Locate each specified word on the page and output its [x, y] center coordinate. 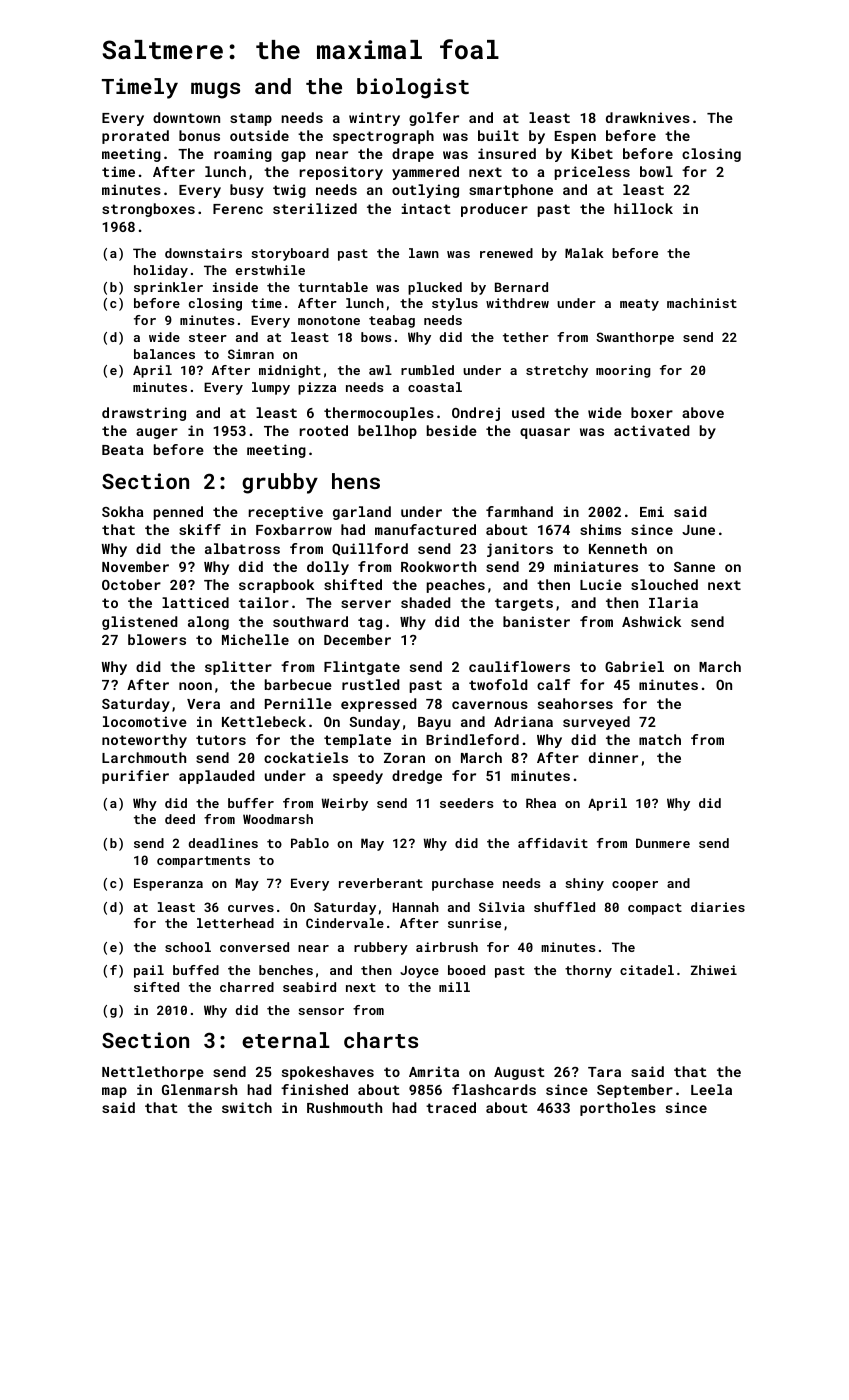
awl [380, 370]
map [114, 1092]
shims [600, 529]
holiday [161, 271]
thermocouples [379, 414]
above [703, 412]
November [135, 566]
